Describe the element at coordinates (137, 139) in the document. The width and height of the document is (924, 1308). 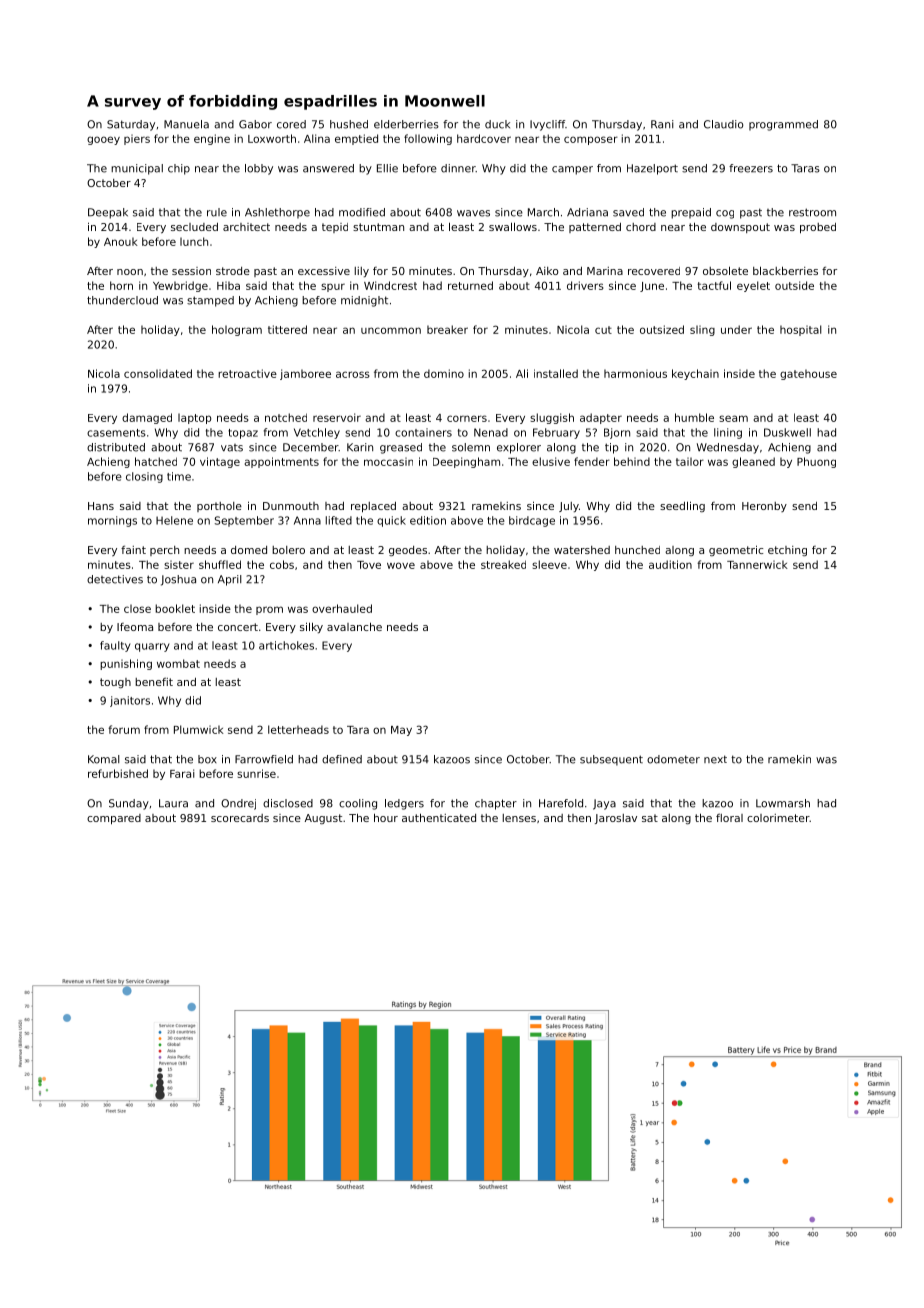
I see `piers` at that location.
